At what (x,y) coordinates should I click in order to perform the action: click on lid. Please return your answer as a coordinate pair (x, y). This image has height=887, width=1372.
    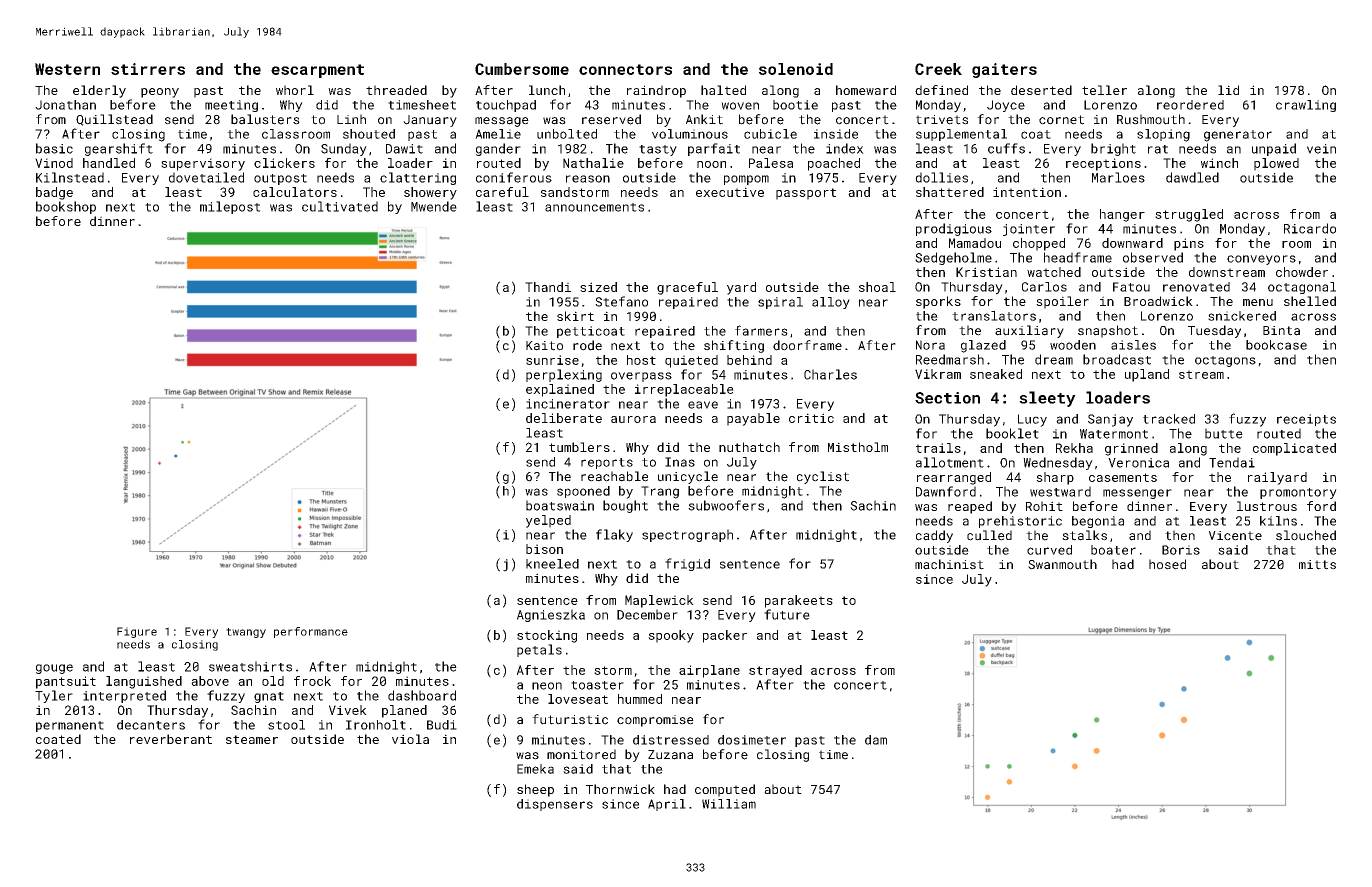
    Looking at the image, I should click on (1228, 90).
